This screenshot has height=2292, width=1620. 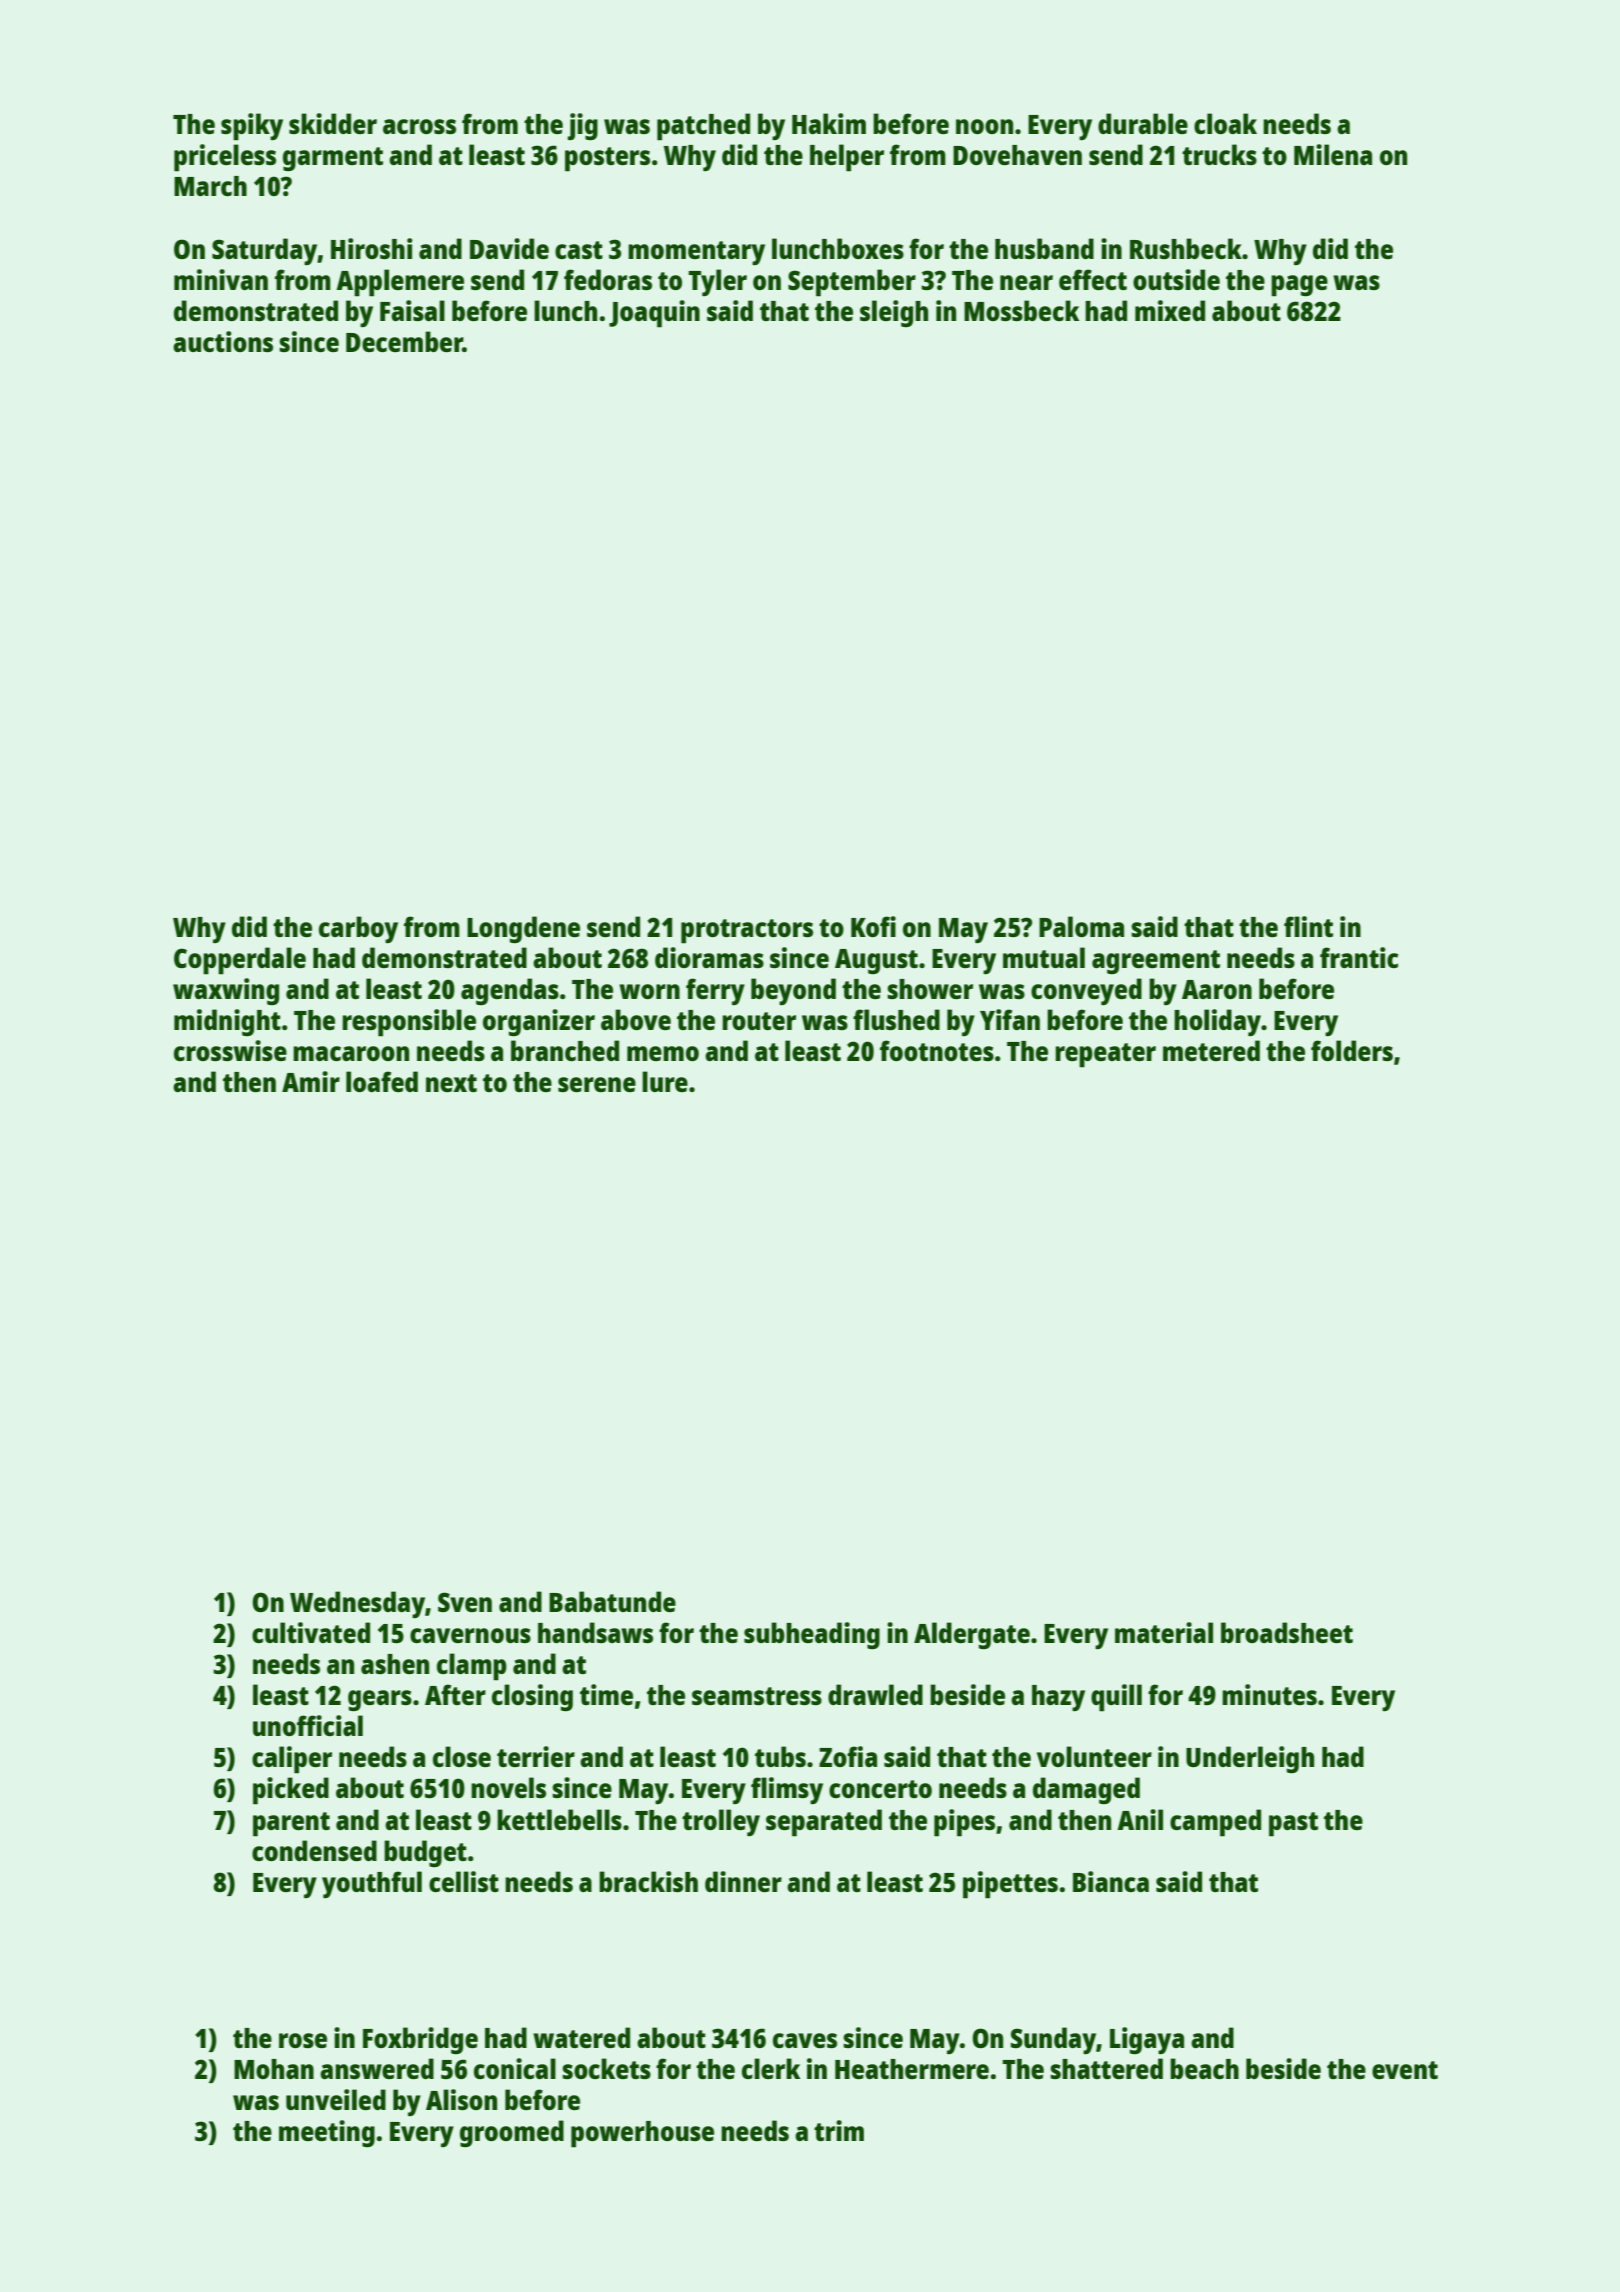 What do you see at coordinates (1352, 1050) in the screenshot?
I see `folders` at bounding box center [1352, 1050].
